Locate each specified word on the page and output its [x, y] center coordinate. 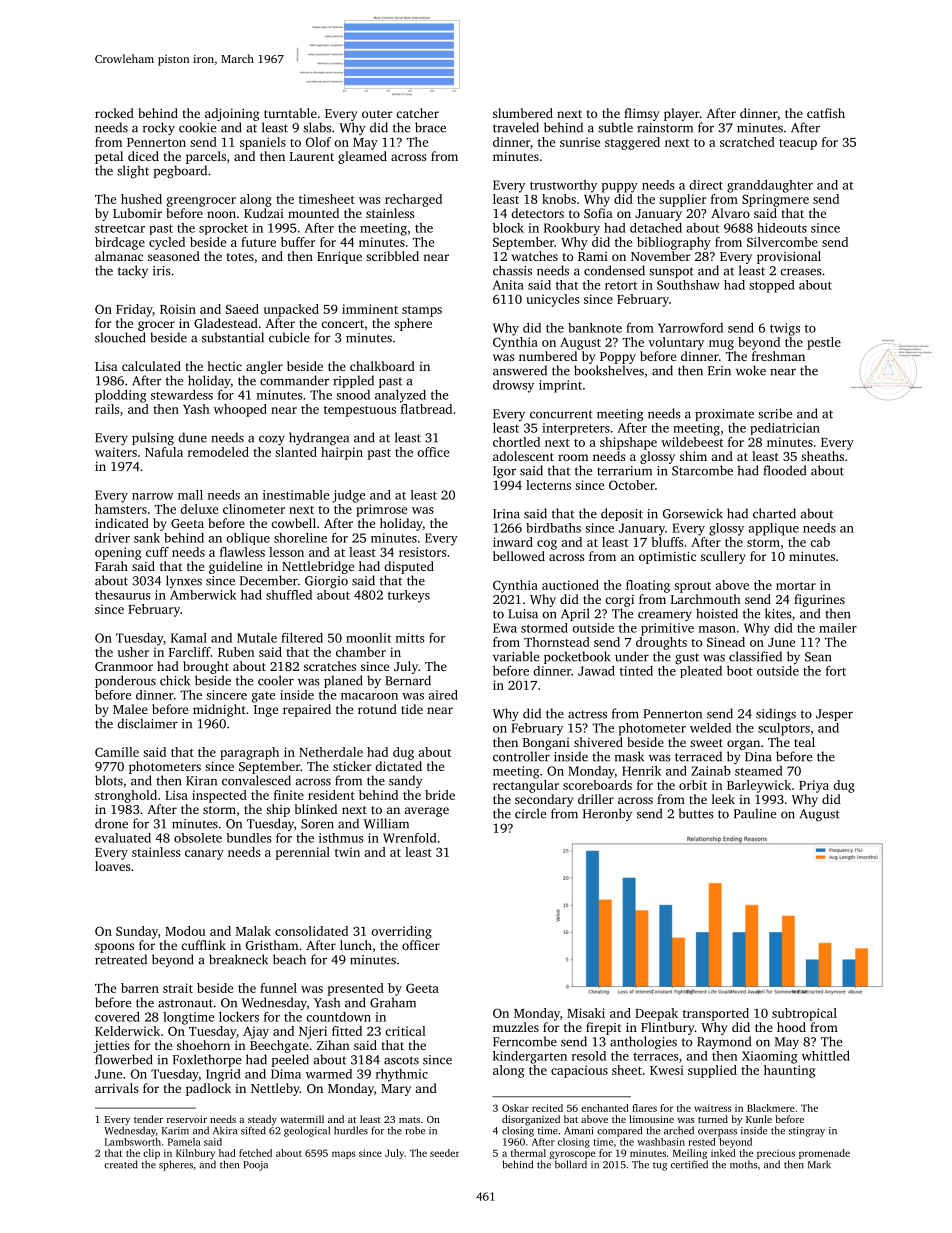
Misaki [586, 1013]
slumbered [523, 113]
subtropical [804, 1014]
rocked [114, 113]
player [682, 114]
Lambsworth [133, 1142]
